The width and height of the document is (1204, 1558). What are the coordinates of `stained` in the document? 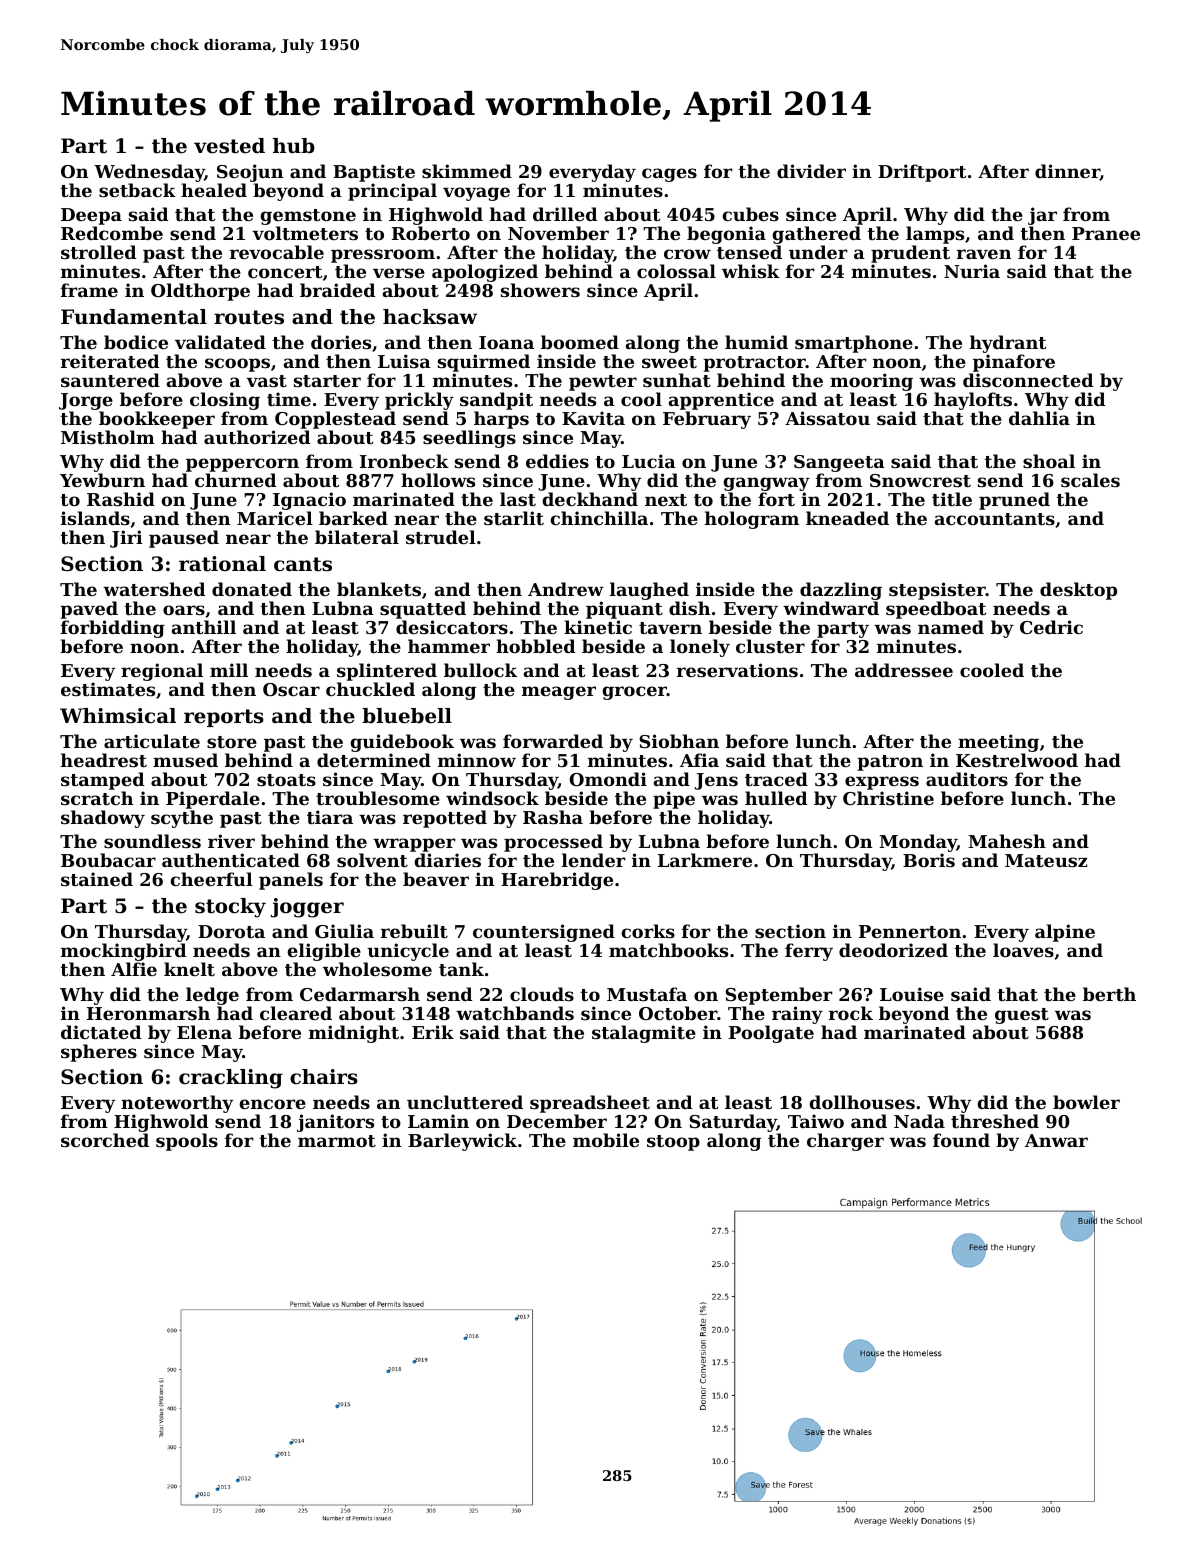 It's located at (97, 879).
